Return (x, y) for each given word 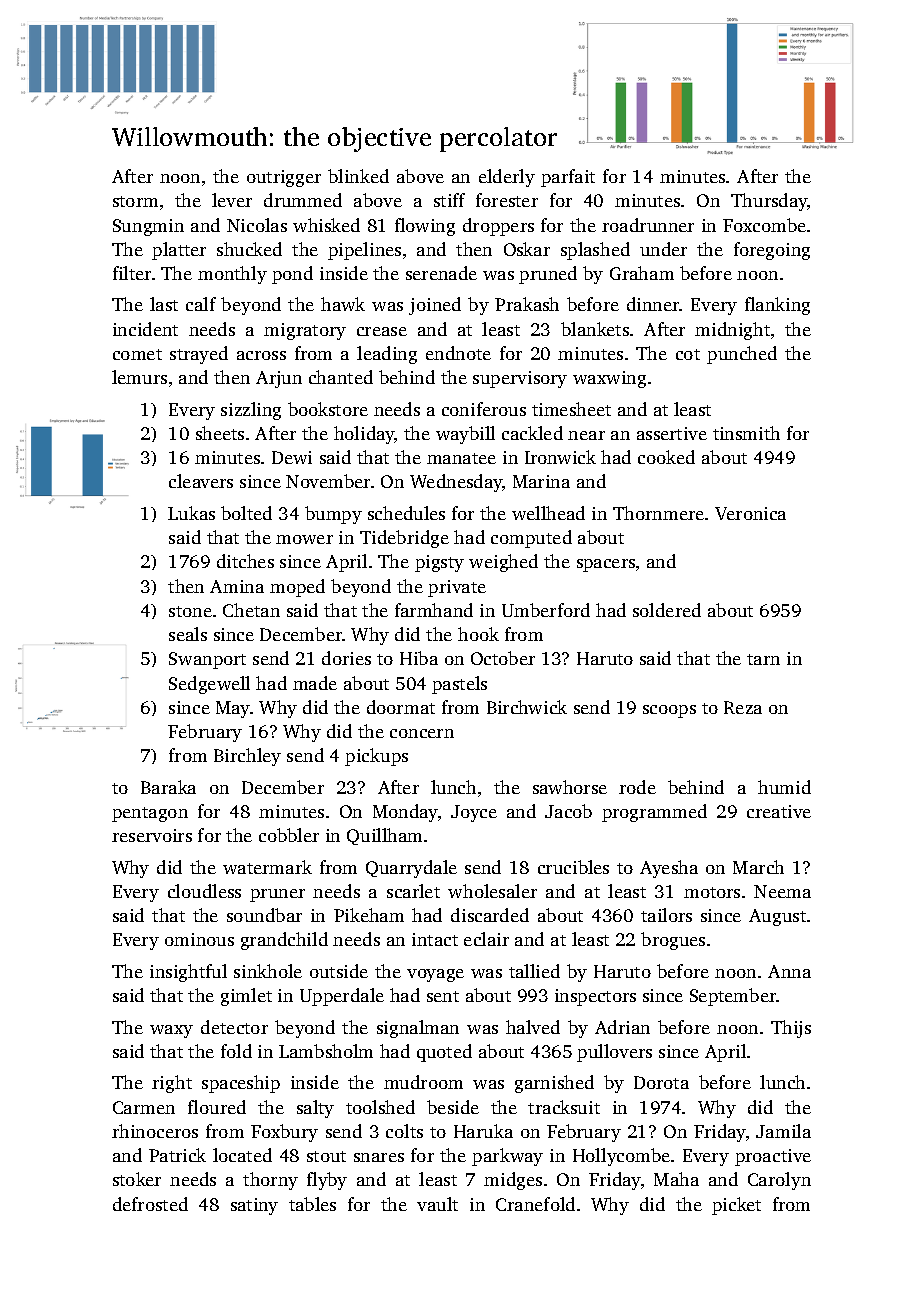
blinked (358, 176)
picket (736, 1206)
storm (135, 201)
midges (513, 1181)
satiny (254, 1206)
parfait (568, 178)
